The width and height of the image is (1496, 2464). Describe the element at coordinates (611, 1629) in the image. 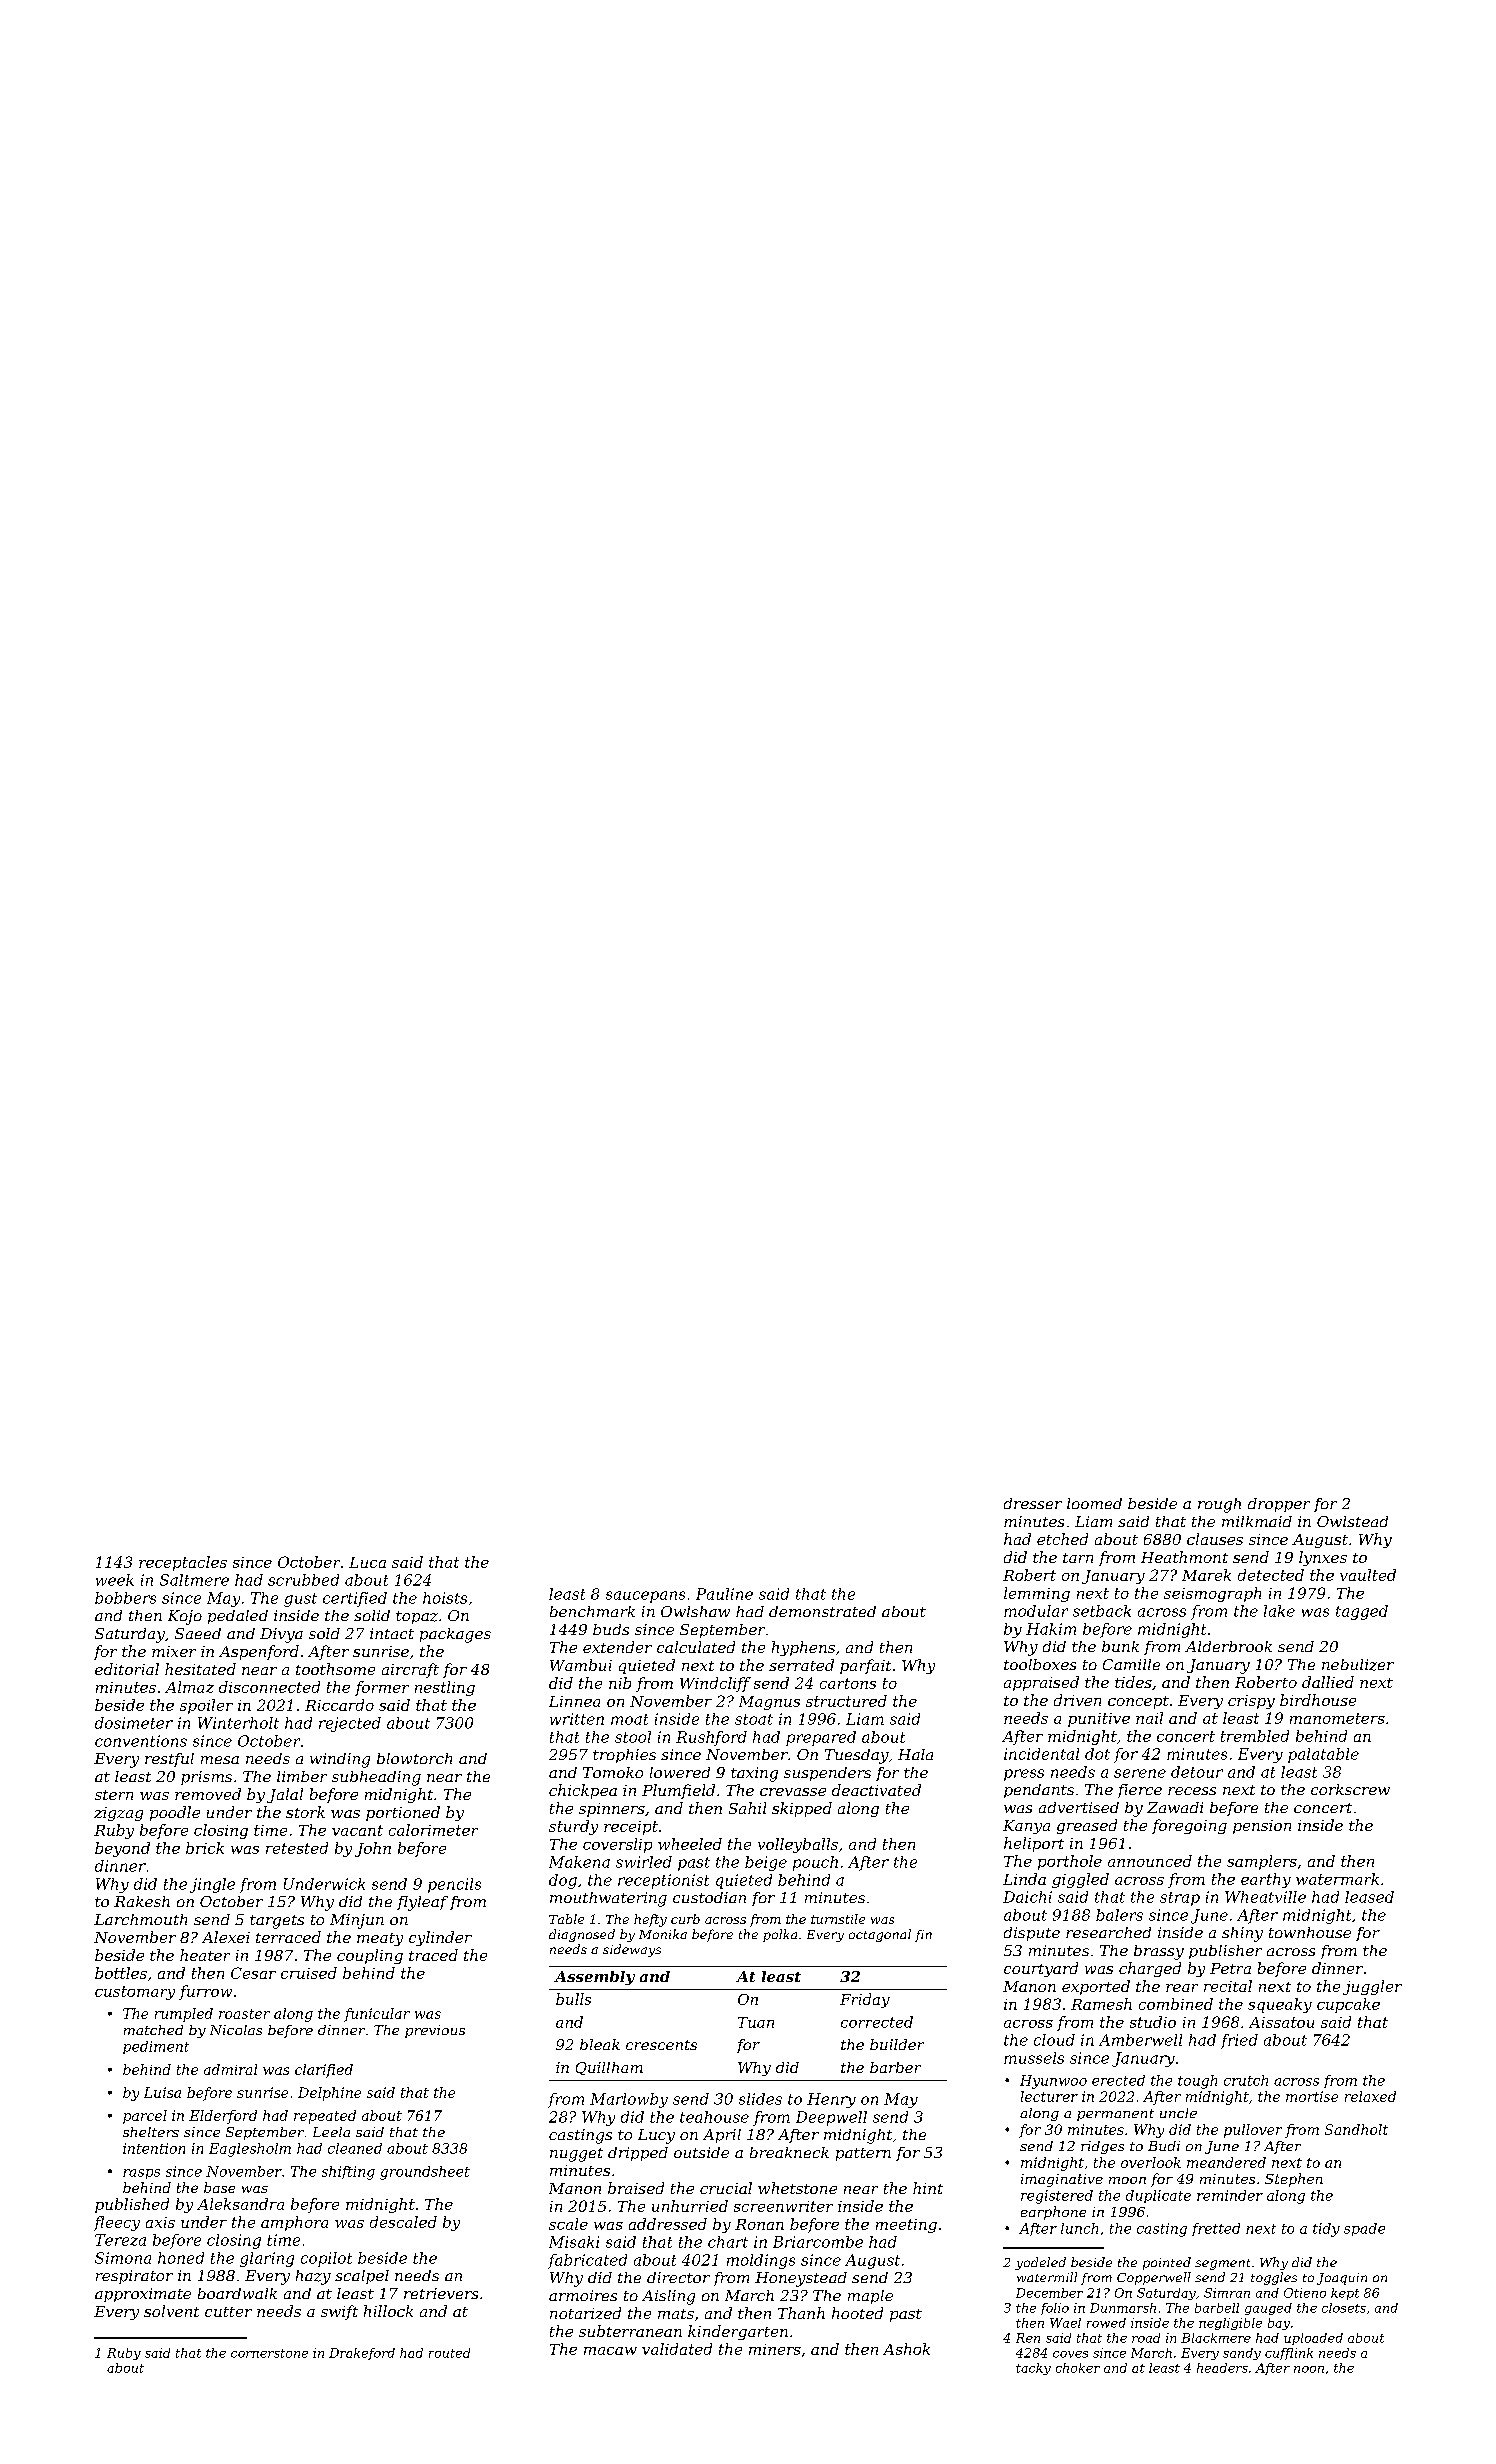

I see `buds` at that location.
